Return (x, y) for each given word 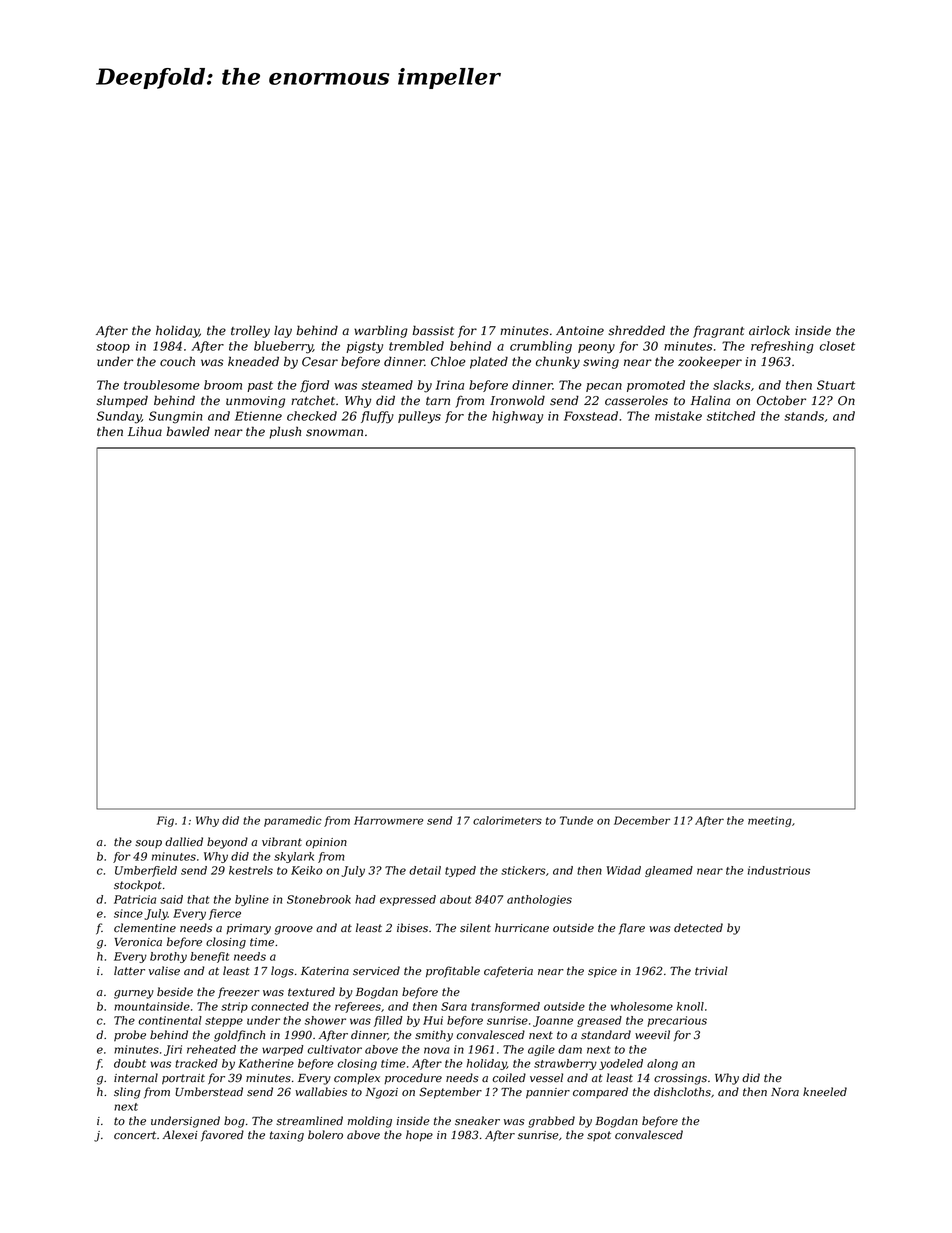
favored (222, 1136)
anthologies (539, 900)
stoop (113, 347)
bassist (433, 330)
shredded (636, 330)
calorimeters (507, 820)
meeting (770, 822)
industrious (779, 870)
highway (517, 417)
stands (804, 416)
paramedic (293, 821)
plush (285, 432)
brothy (168, 957)
